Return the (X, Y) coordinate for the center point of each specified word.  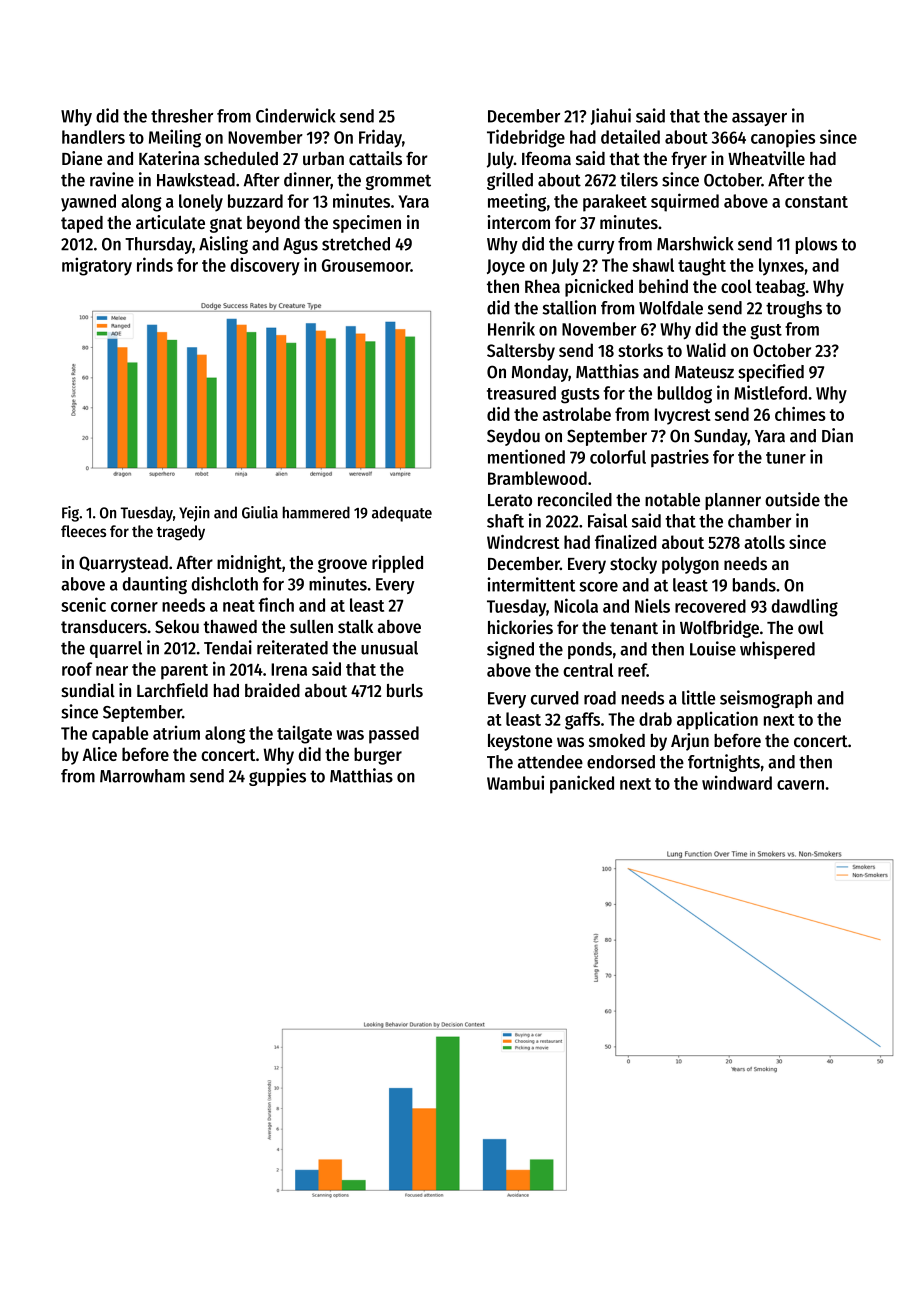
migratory (97, 266)
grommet (398, 182)
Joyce (506, 267)
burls (405, 690)
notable (672, 500)
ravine (112, 179)
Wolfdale (671, 308)
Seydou (513, 437)
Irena (289, 669)
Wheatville (766, 158)
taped (82, 224)
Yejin (194, 514)
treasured (521, 393)
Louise (713, 648)
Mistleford (770, 392)
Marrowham (142, 776)
